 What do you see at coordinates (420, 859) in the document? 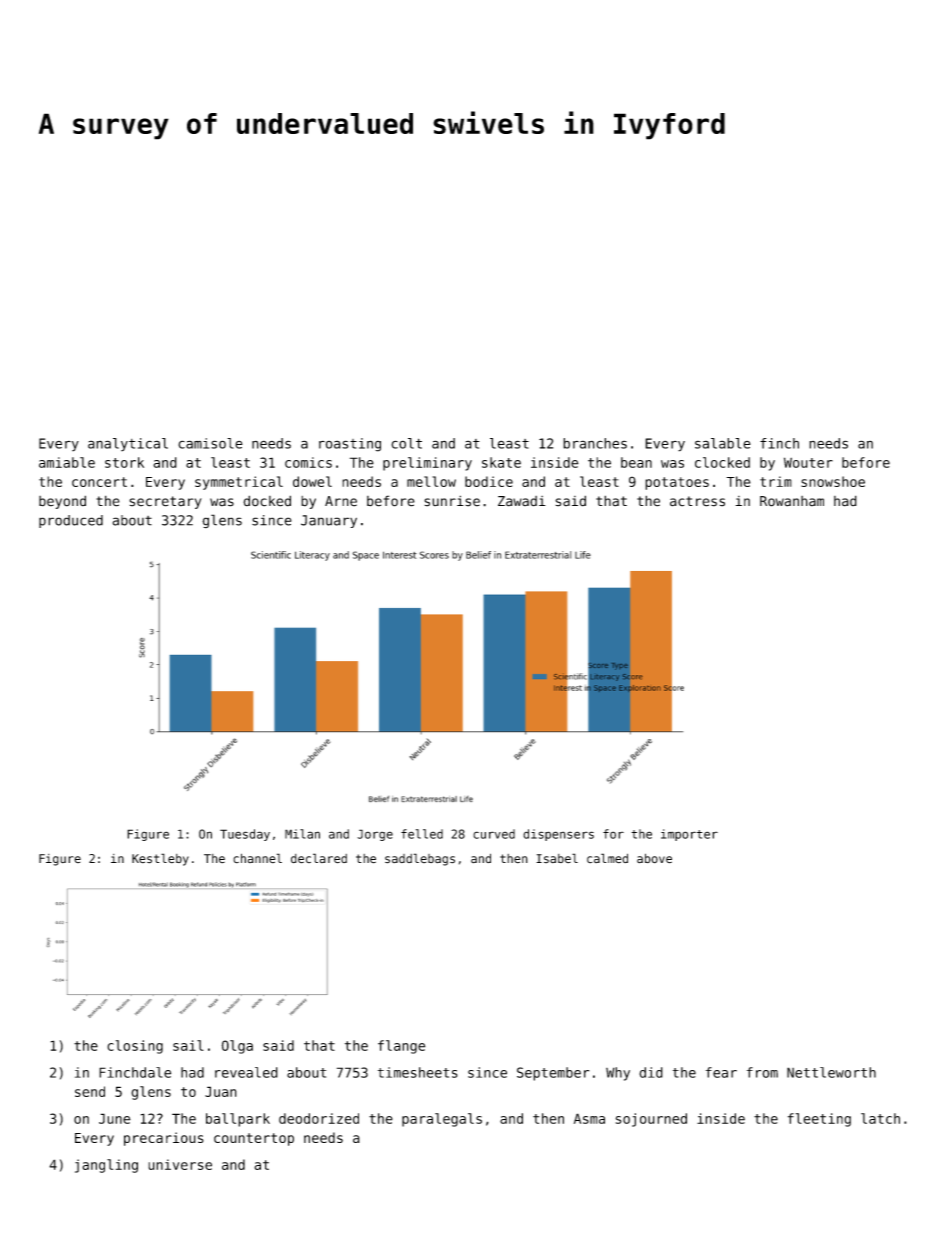
I see `saddlebags` at bounding box center [420, 859].
